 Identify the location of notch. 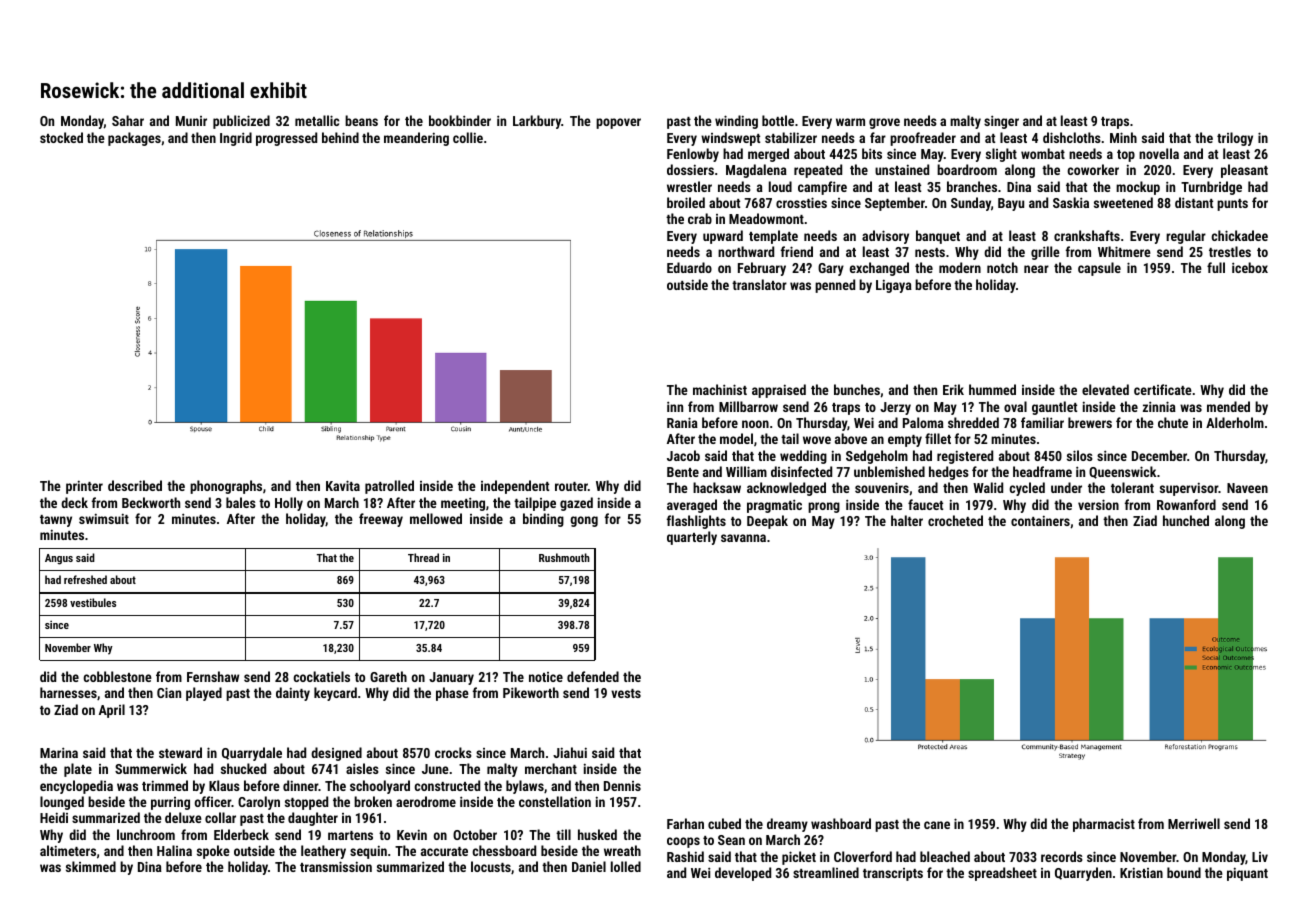
(1002, 267).
